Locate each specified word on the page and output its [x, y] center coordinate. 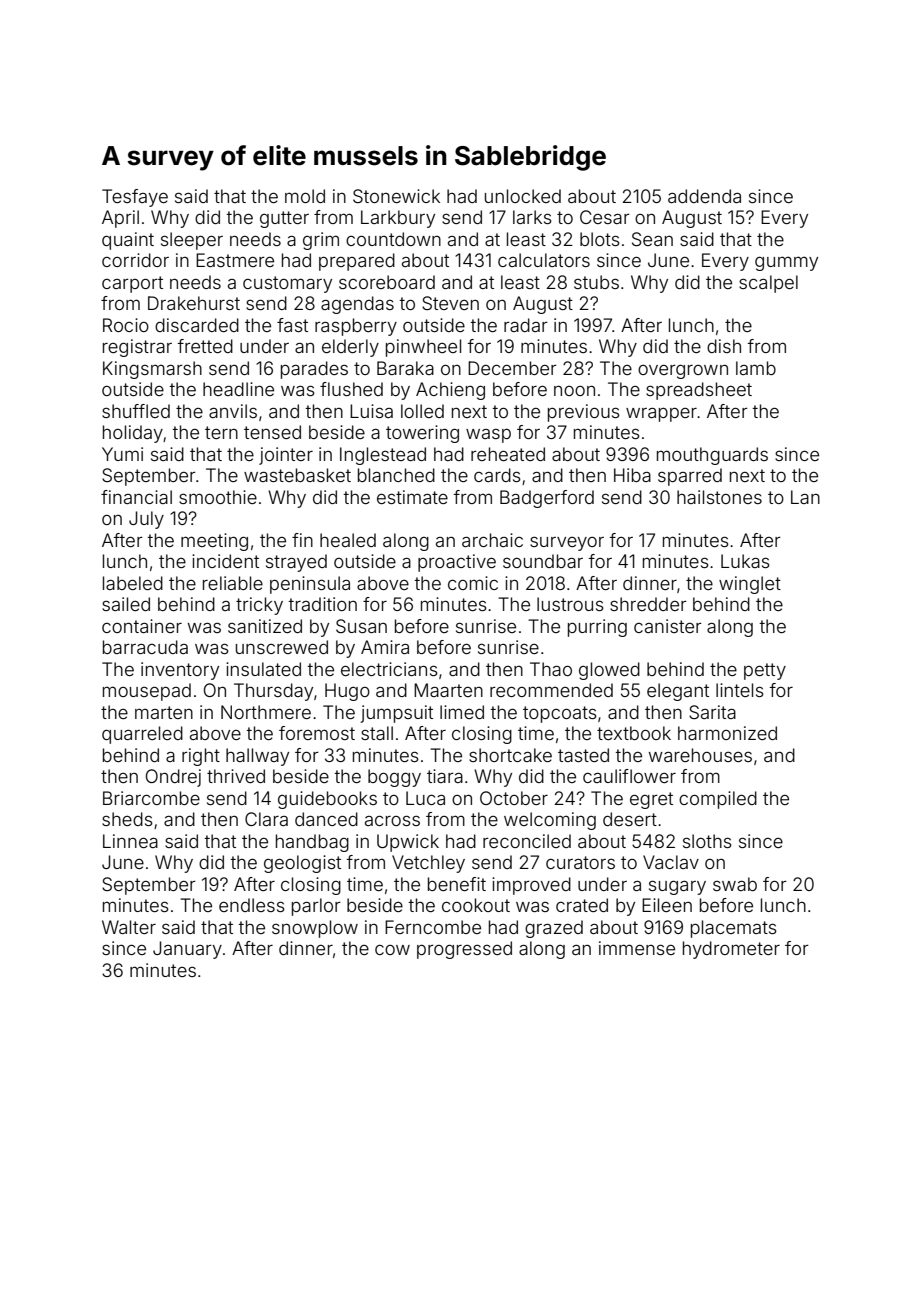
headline [238, 389]
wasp [488, 435]
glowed [609, 671]
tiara [445, 776]
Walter [129, 927]
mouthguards [712, 456]
